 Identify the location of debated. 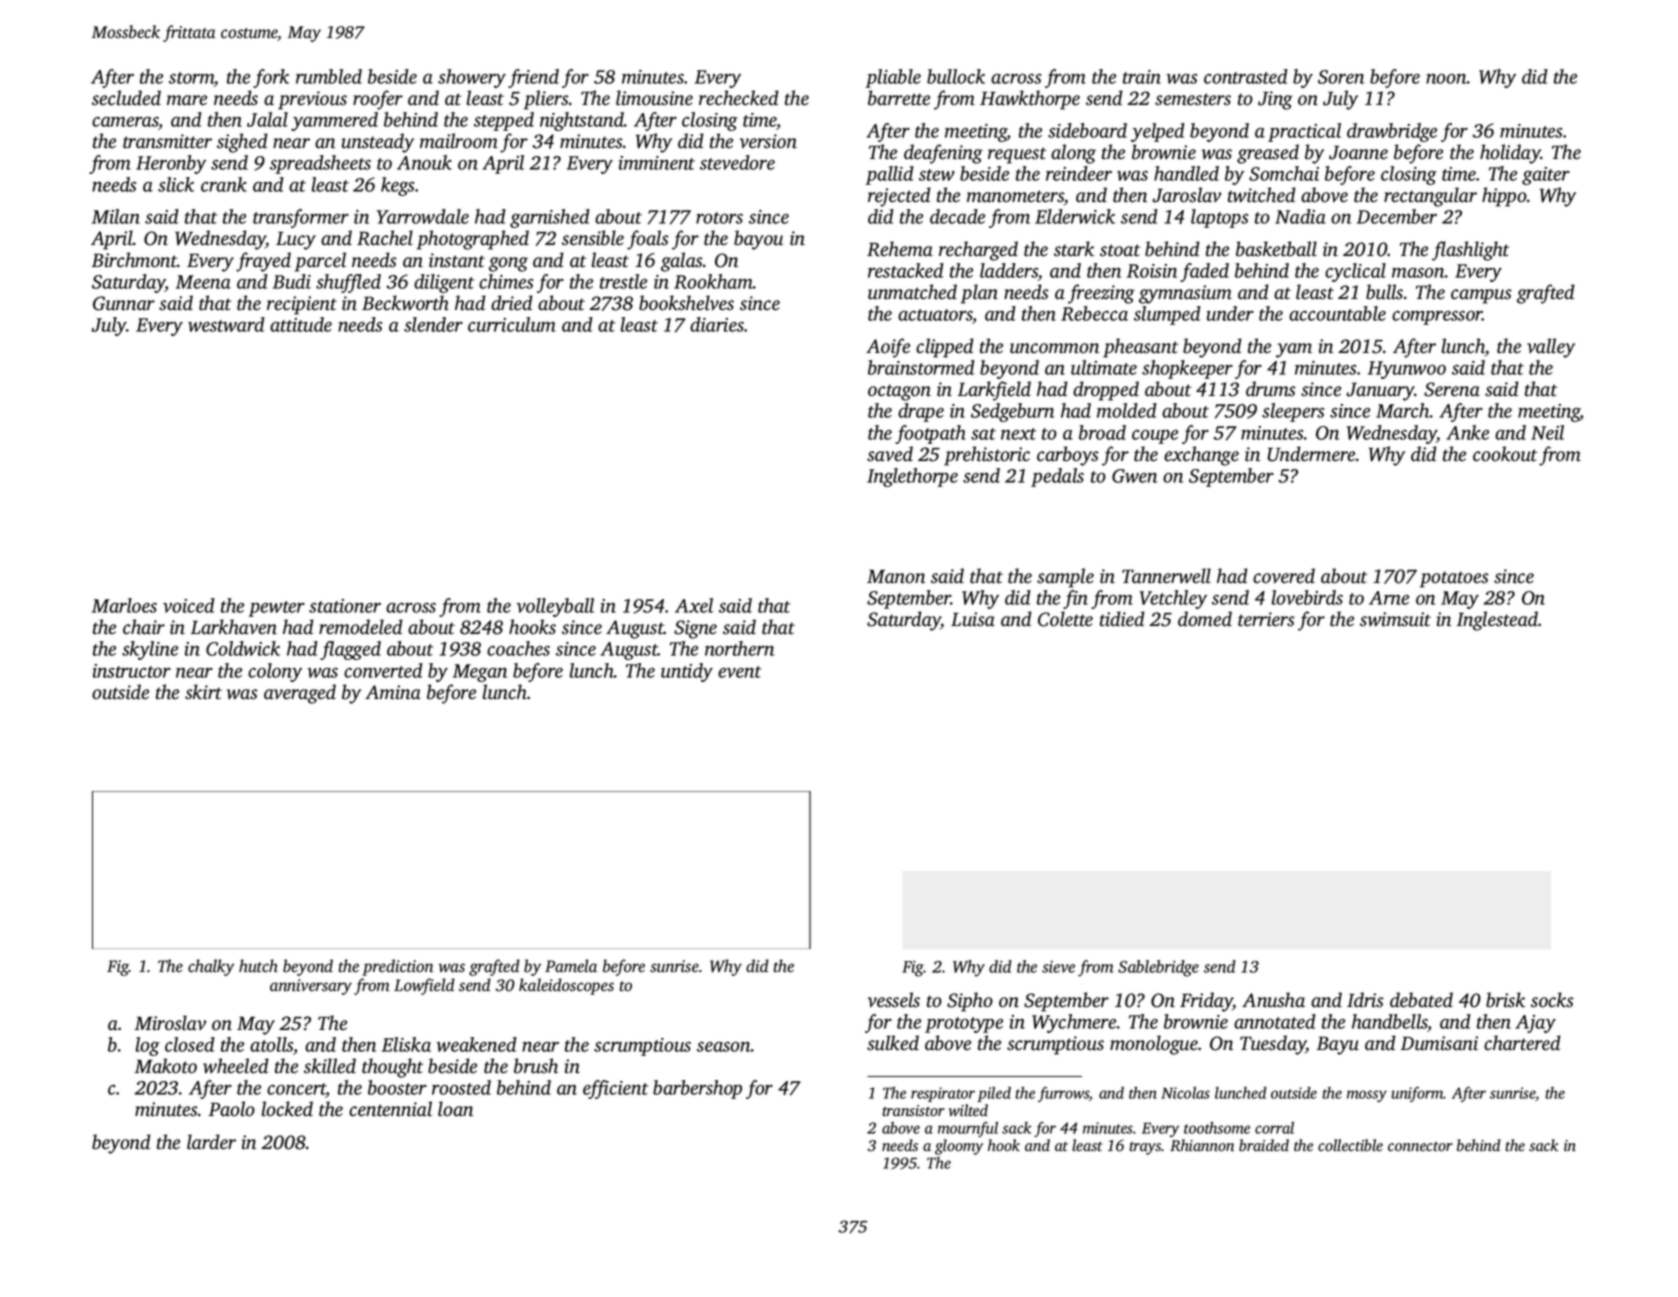
(1421, 1000).
